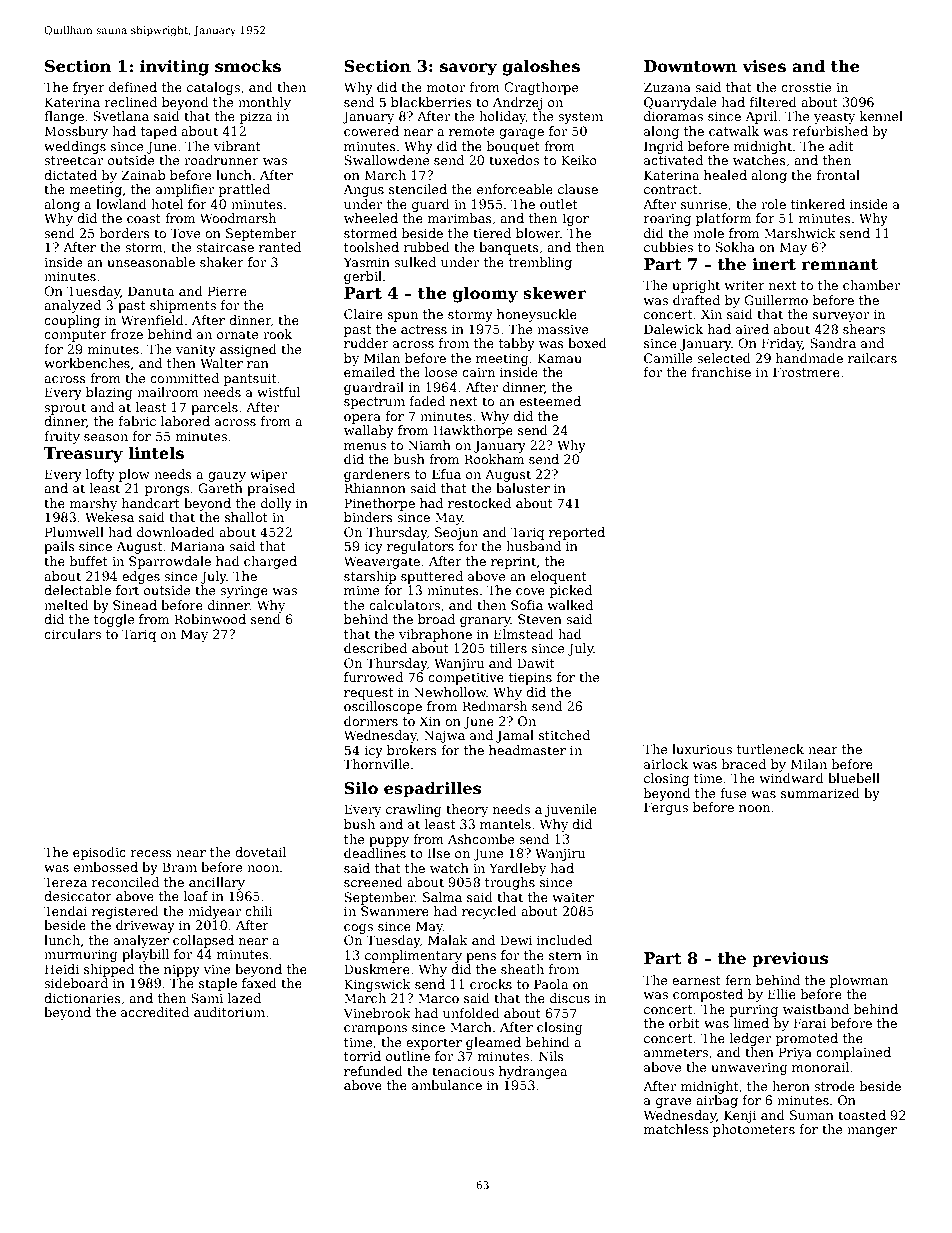 The image size is (952, 1233). Describe the element at coordinates (408, 1056) in the page. I see `outline` at that location.
